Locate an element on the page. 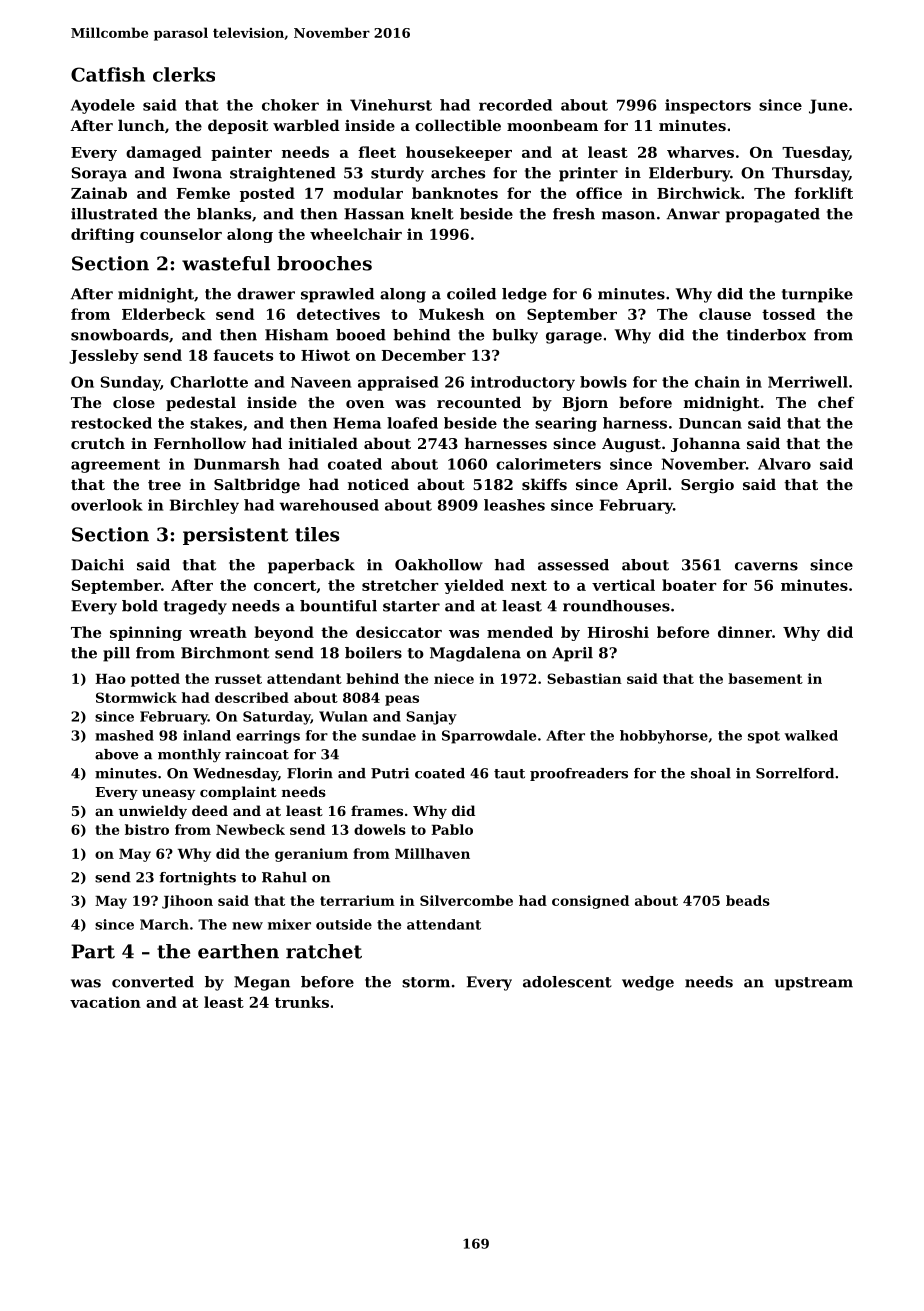 The width and height of the page is (924, 1311). recorded is located at coordinates (515, 105).
